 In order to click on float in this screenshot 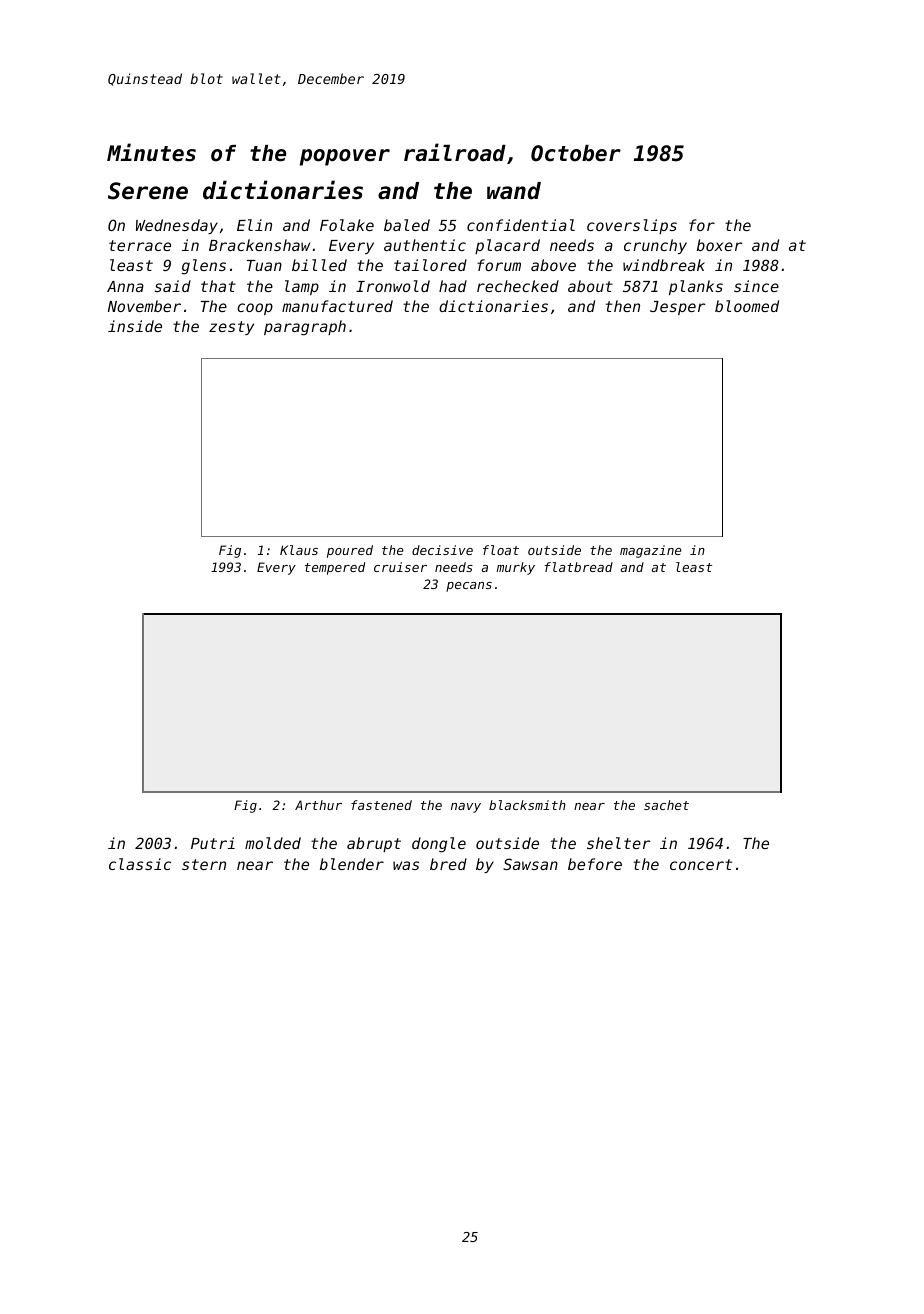, I will do `click(501, 550)`.
